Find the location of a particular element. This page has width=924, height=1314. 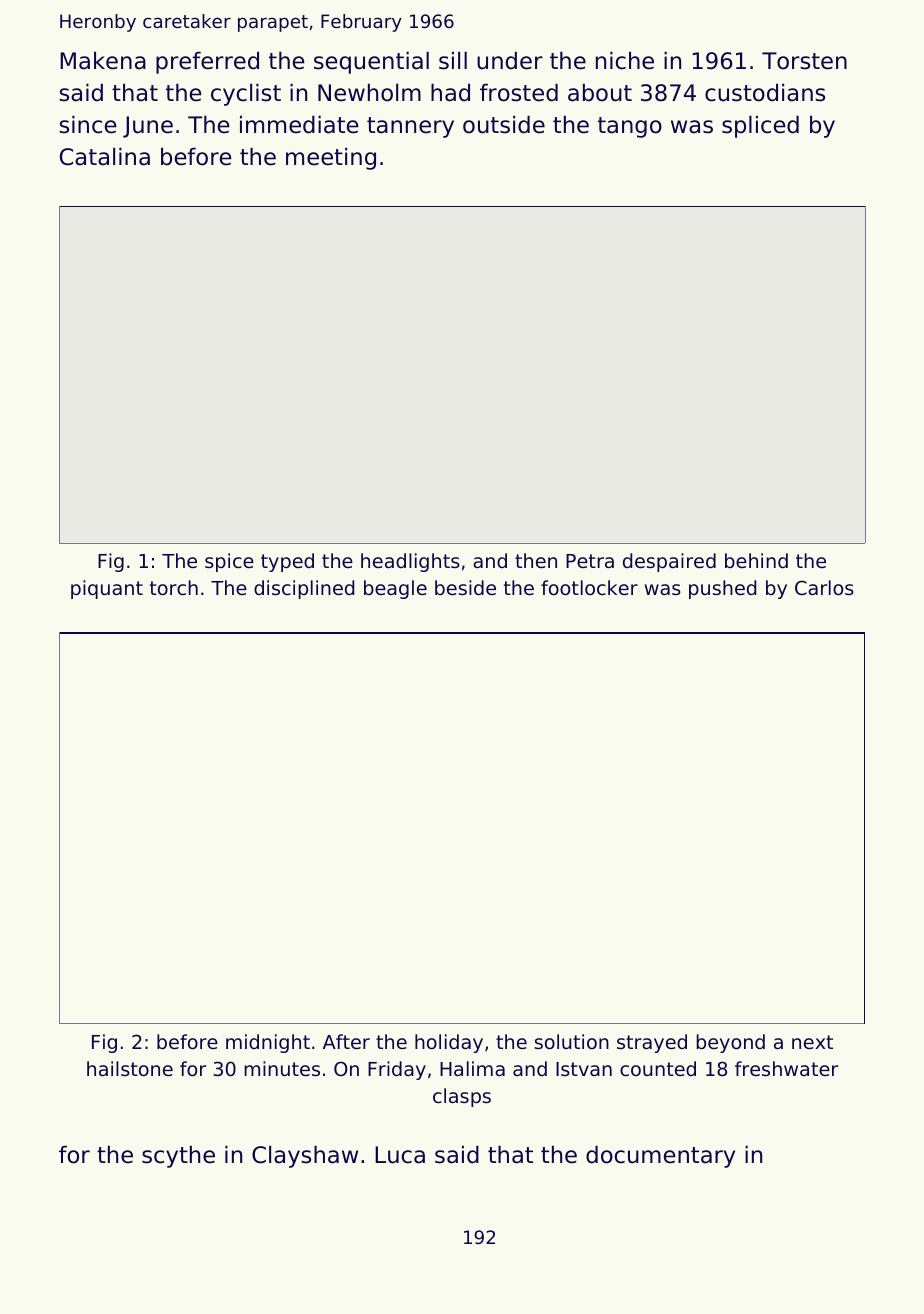

Catalina is located at coordinates (105, 156).
